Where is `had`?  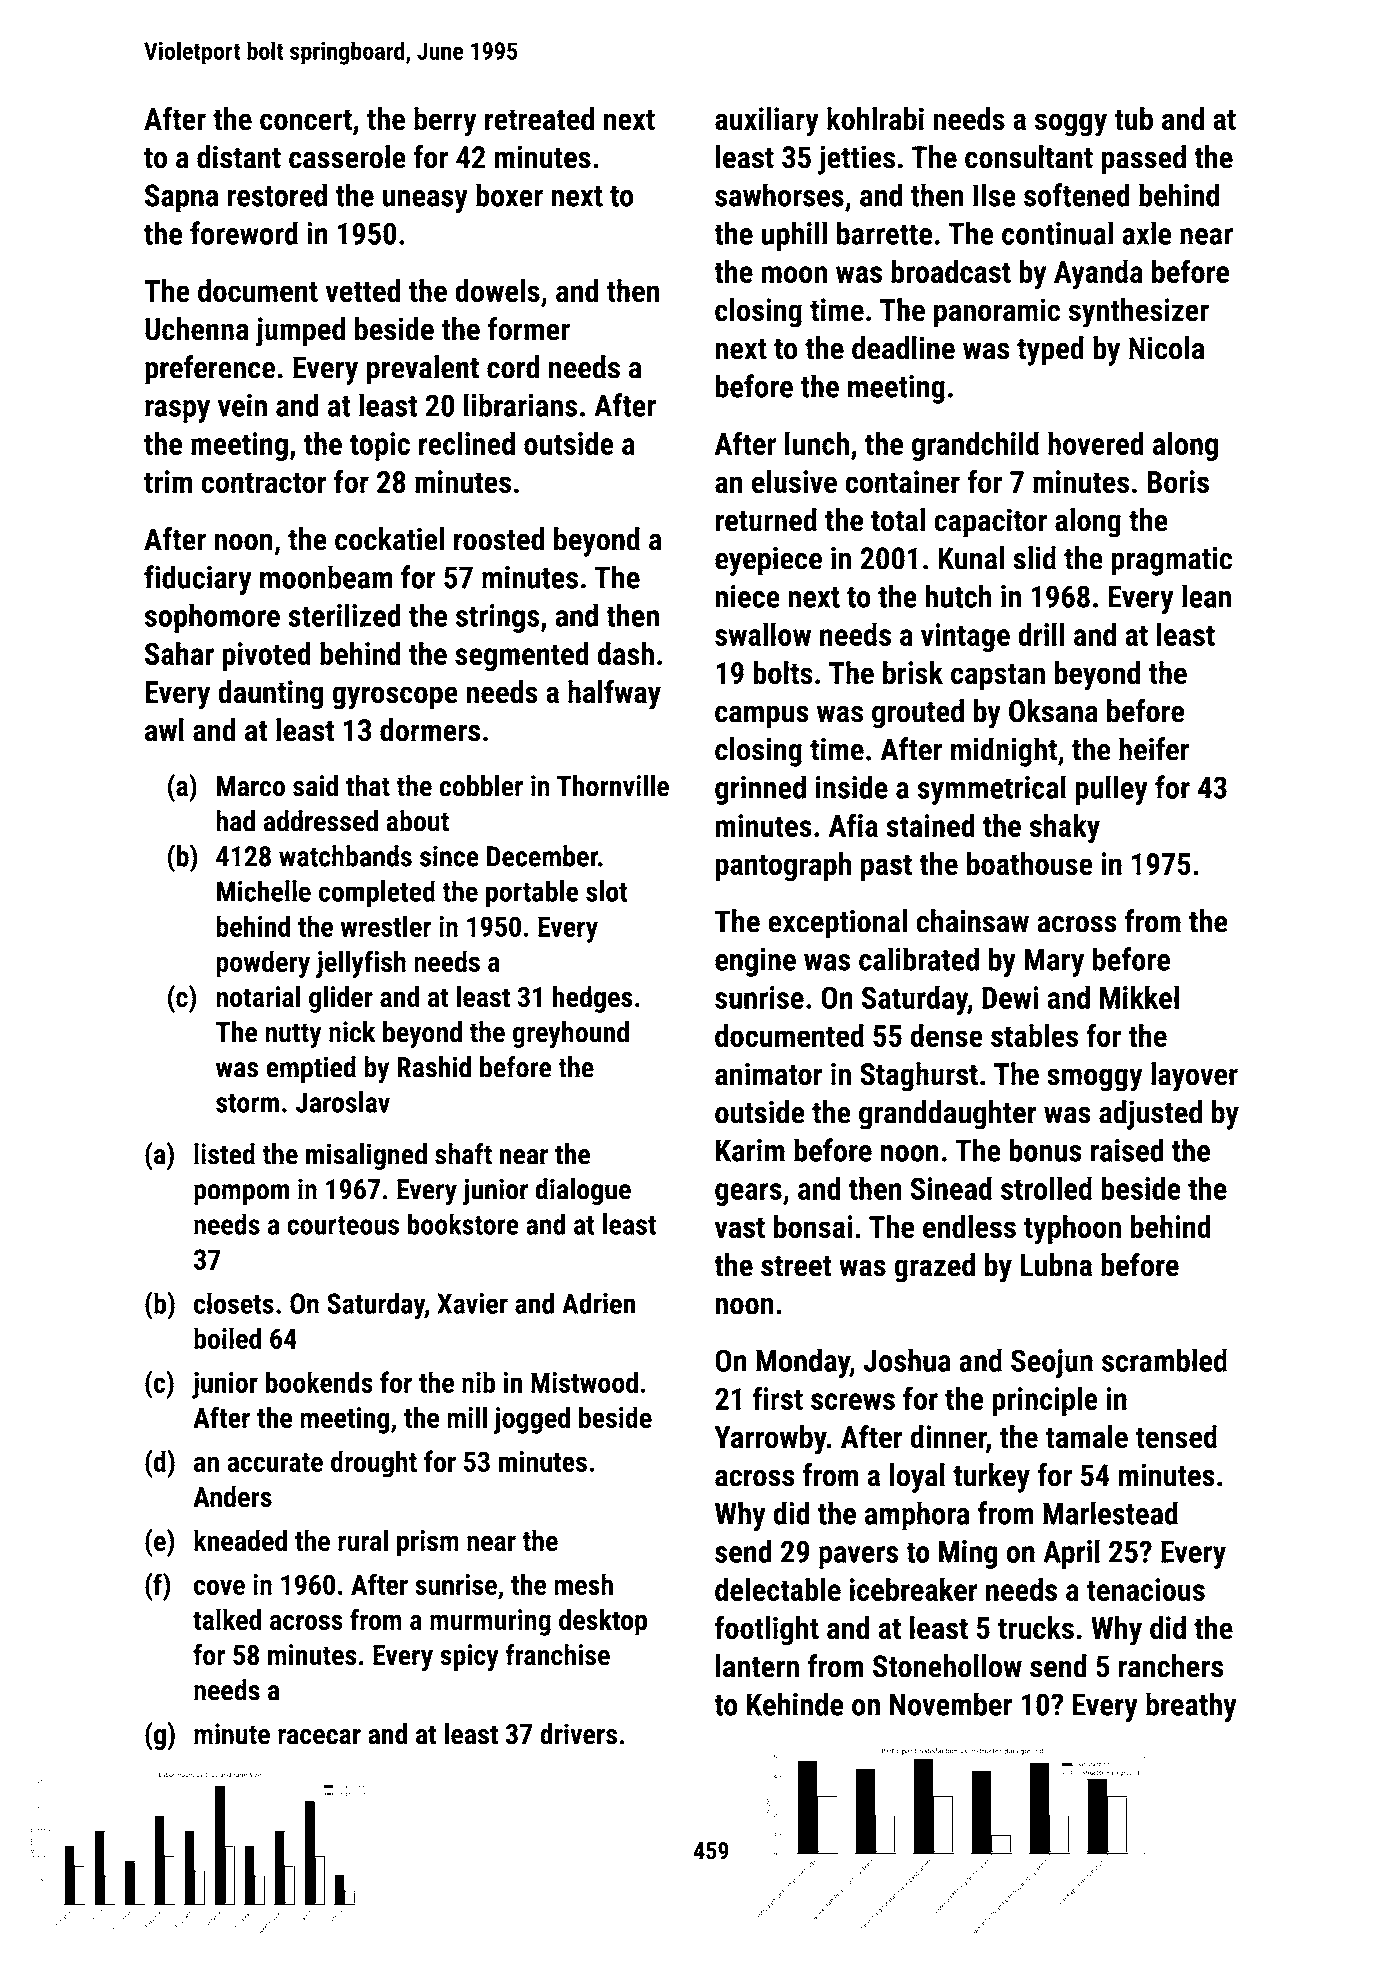
had is located at coordinates (235, 821).
